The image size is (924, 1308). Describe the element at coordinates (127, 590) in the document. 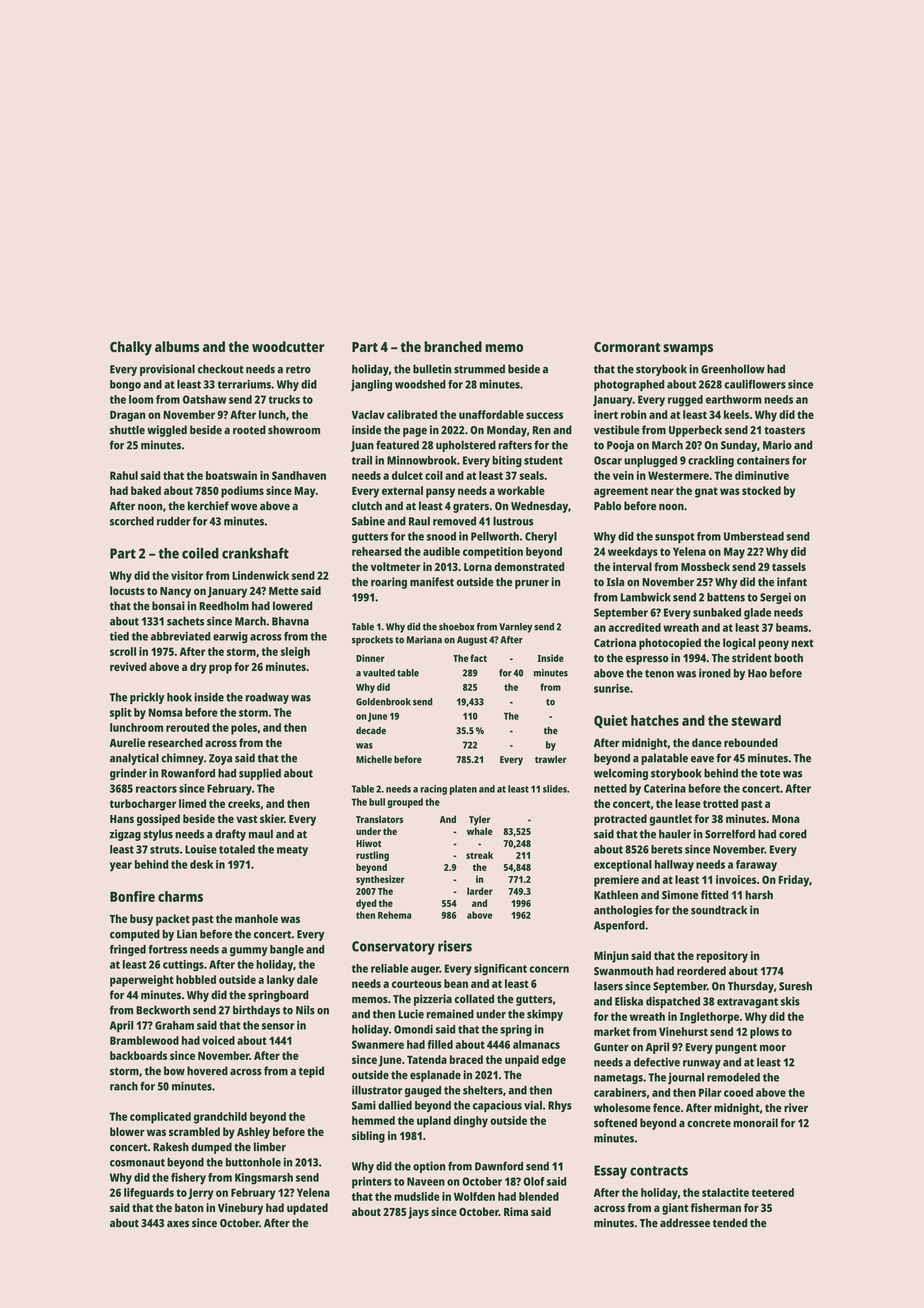

I see `locusts` at that location.
